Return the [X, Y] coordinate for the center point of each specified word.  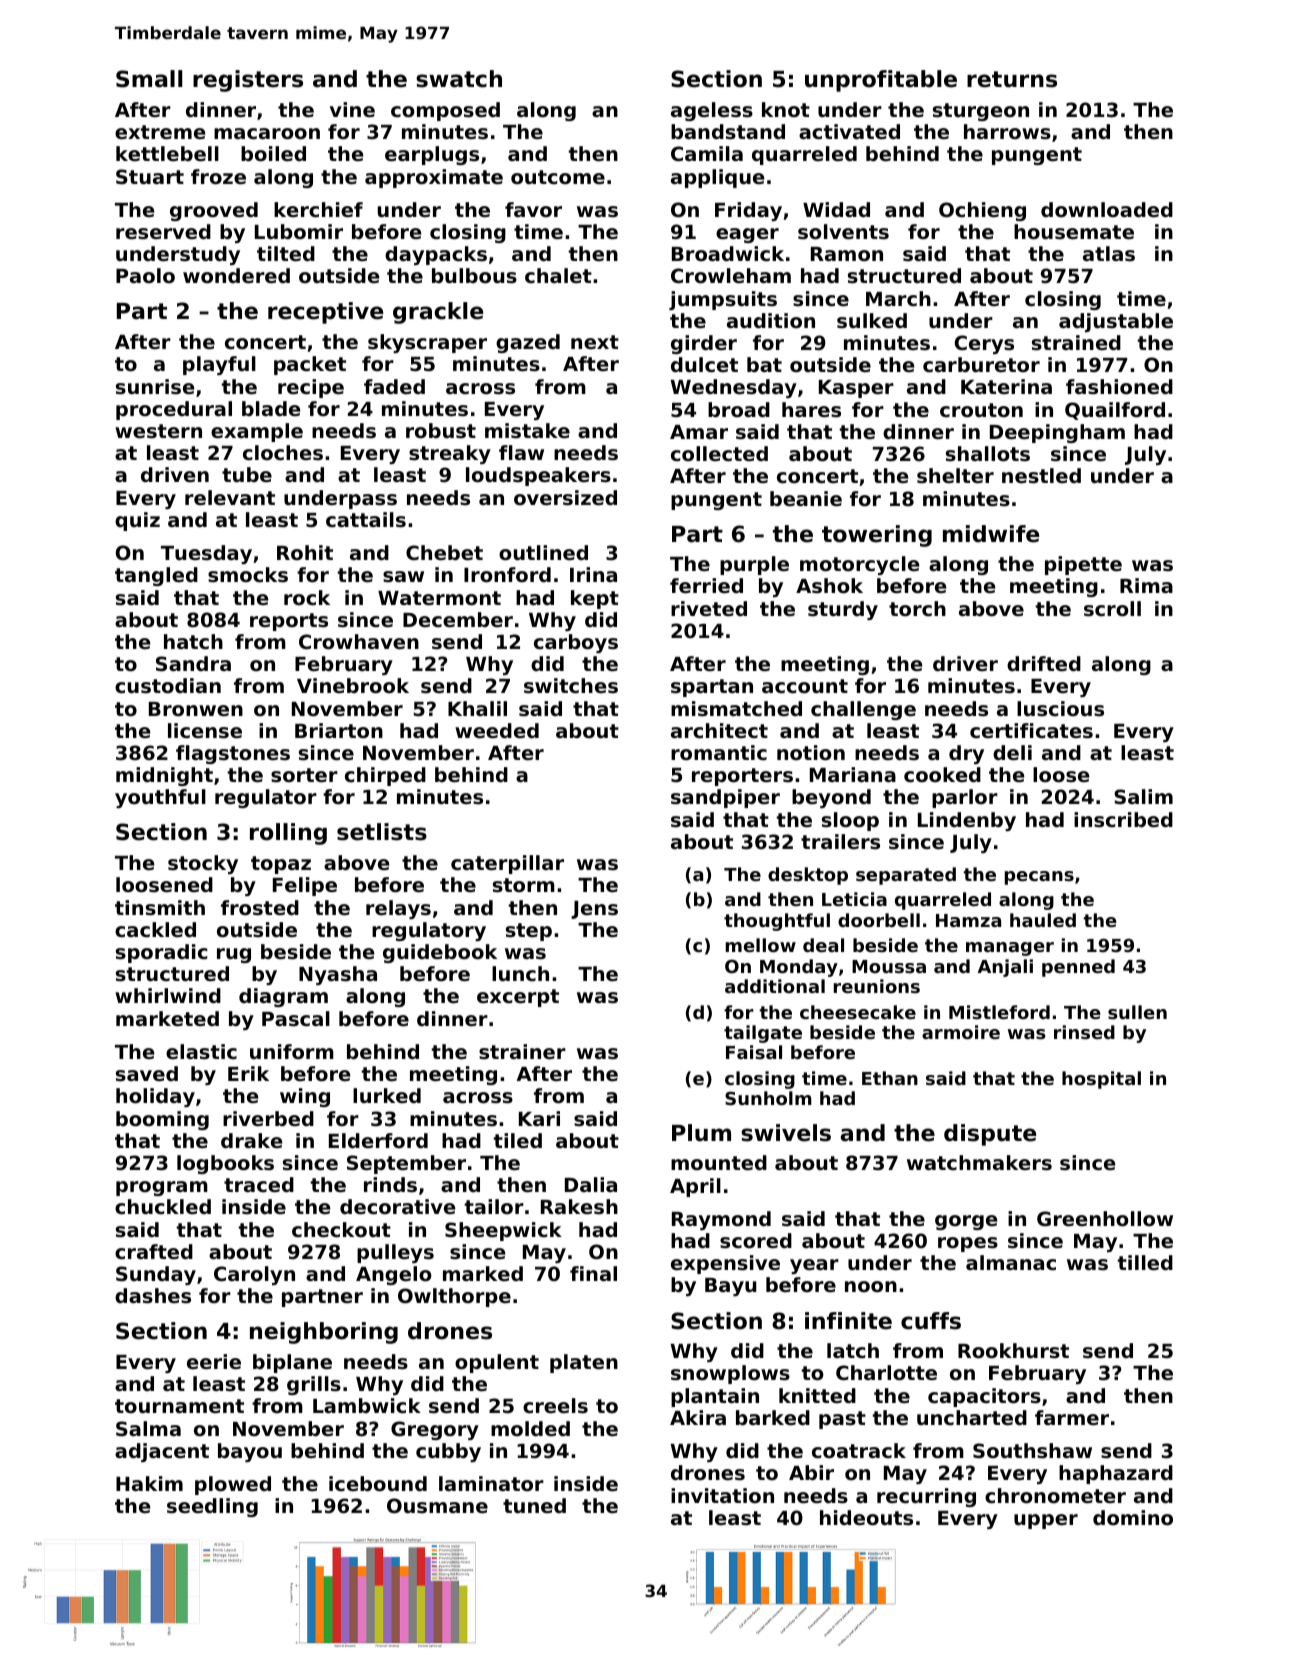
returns [1012, 79]
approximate [434, 178]
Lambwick [367, 1405]
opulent [497, 1363]
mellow [760, 945]
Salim [1143, 796]
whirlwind [168, 995]
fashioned [1119, 387]
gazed [528, 343]
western [158, 431]
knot [786, 109]
